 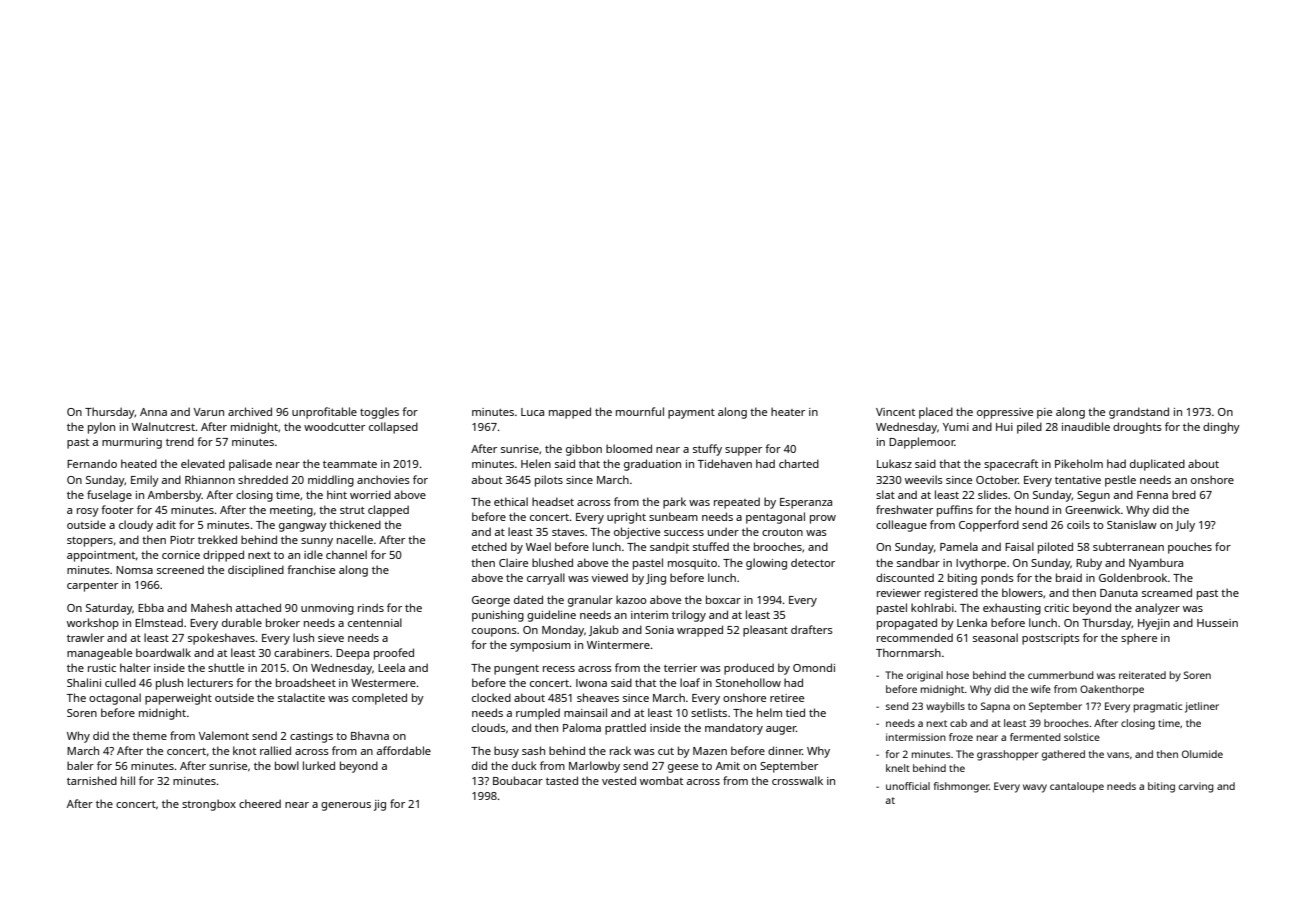 I want to click on Valemont, so click(x=224, y=735).
